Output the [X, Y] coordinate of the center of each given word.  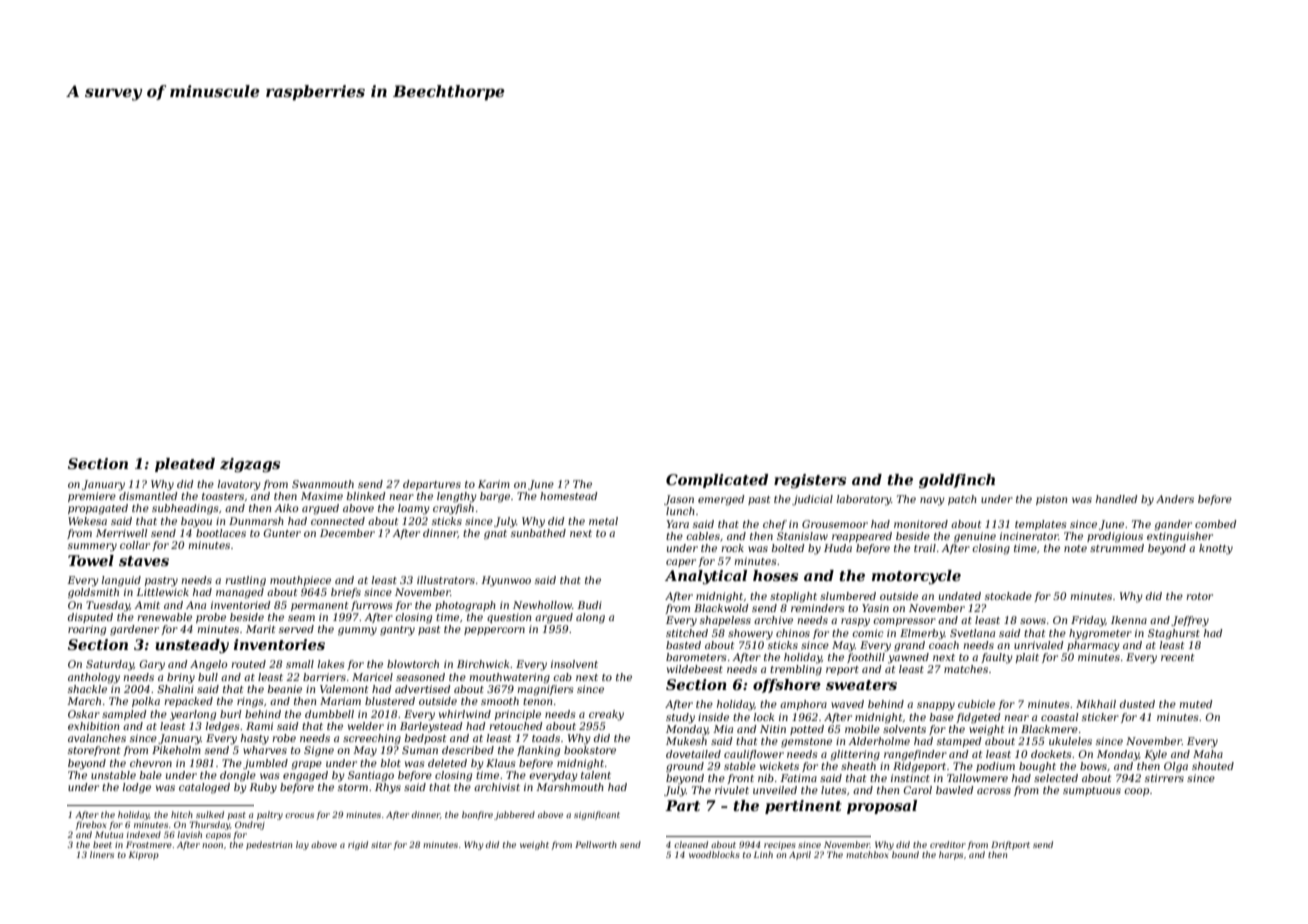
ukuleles [1070, 741]
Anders [1175, 499]
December [347, 533]
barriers [324, 677]
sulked [210, 814]
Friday [1088, 621]
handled [1116, 499]
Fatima [798, 778]
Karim [494, 484]
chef [775, 525]
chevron [151, 763]
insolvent [574, 664]
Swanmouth [323, 484]
